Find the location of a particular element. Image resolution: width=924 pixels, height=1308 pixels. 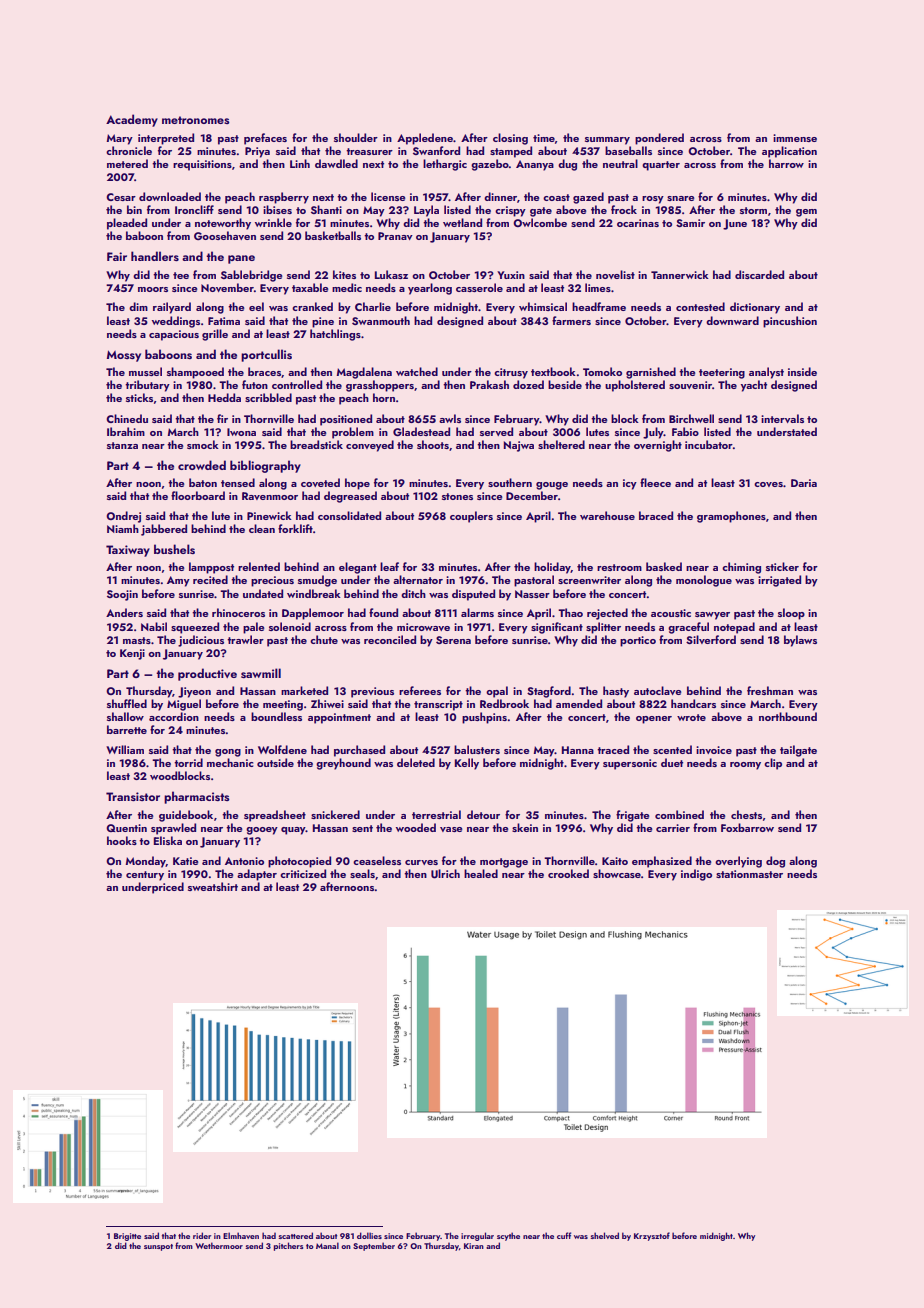

time is located at coordinates (544, 138).
